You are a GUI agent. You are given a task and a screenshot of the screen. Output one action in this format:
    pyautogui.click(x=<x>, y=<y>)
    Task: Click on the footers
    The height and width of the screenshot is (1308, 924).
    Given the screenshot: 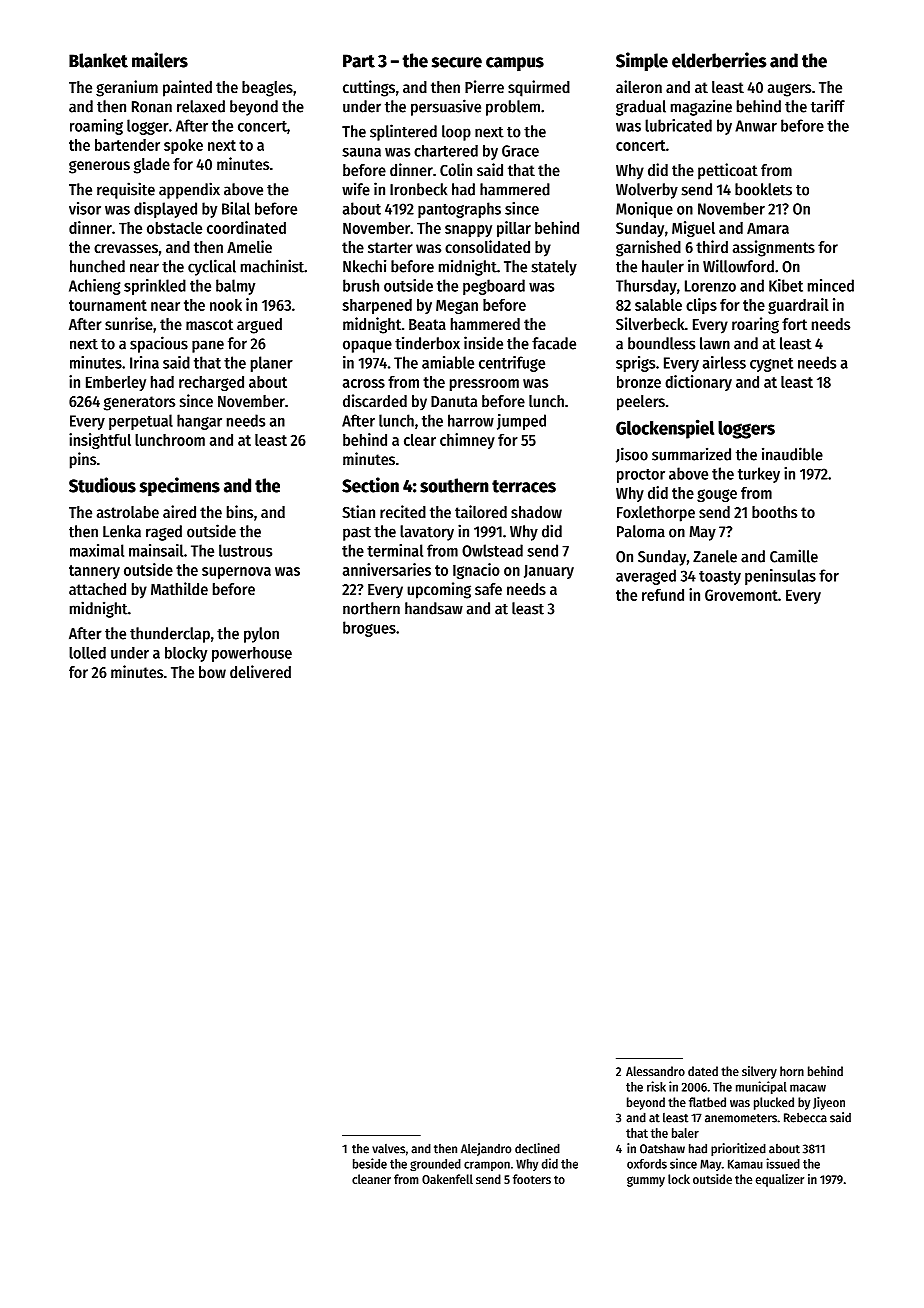 What is the action you would take?
    pyautogui.click(x=532, y=1179)
